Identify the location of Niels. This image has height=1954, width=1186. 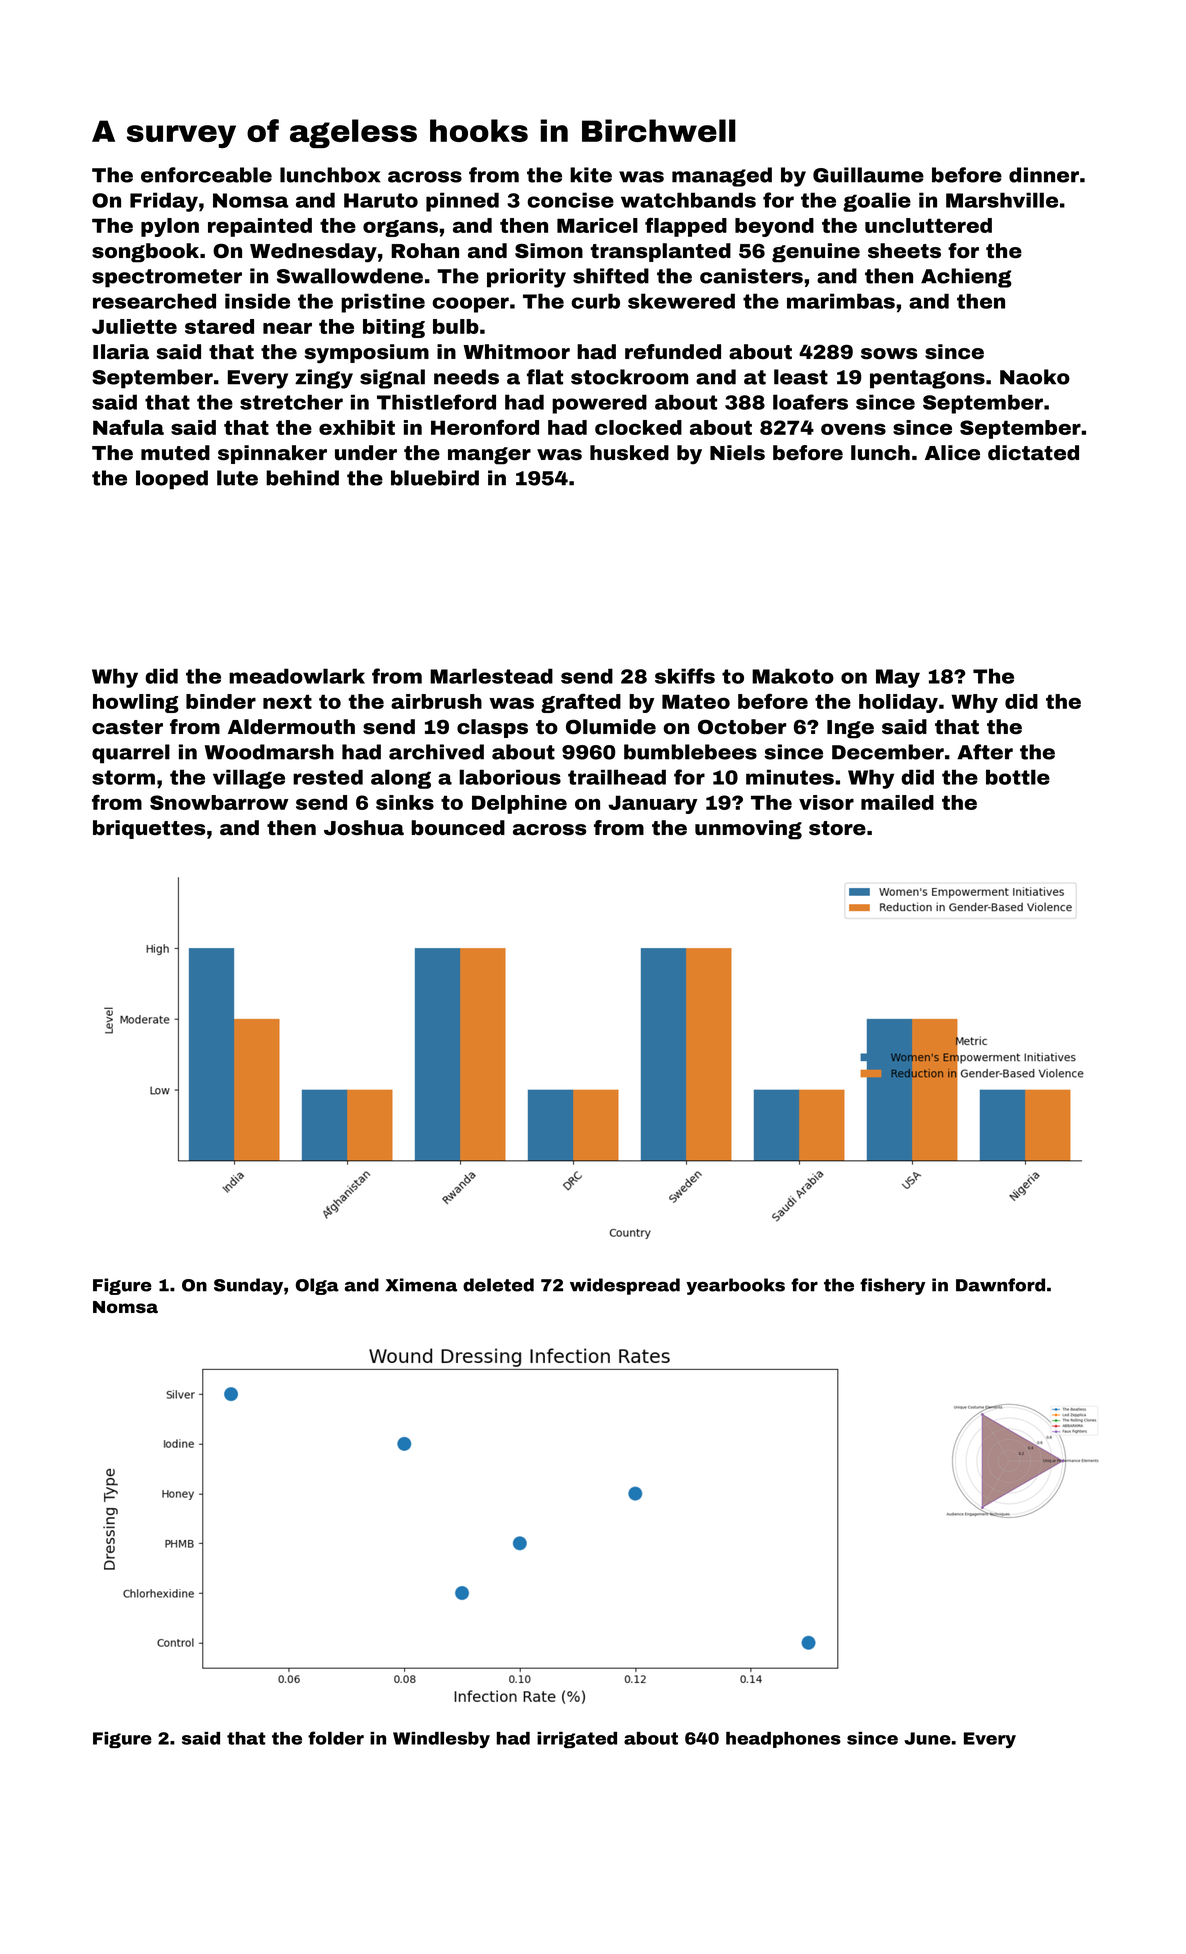
(737, 452).
